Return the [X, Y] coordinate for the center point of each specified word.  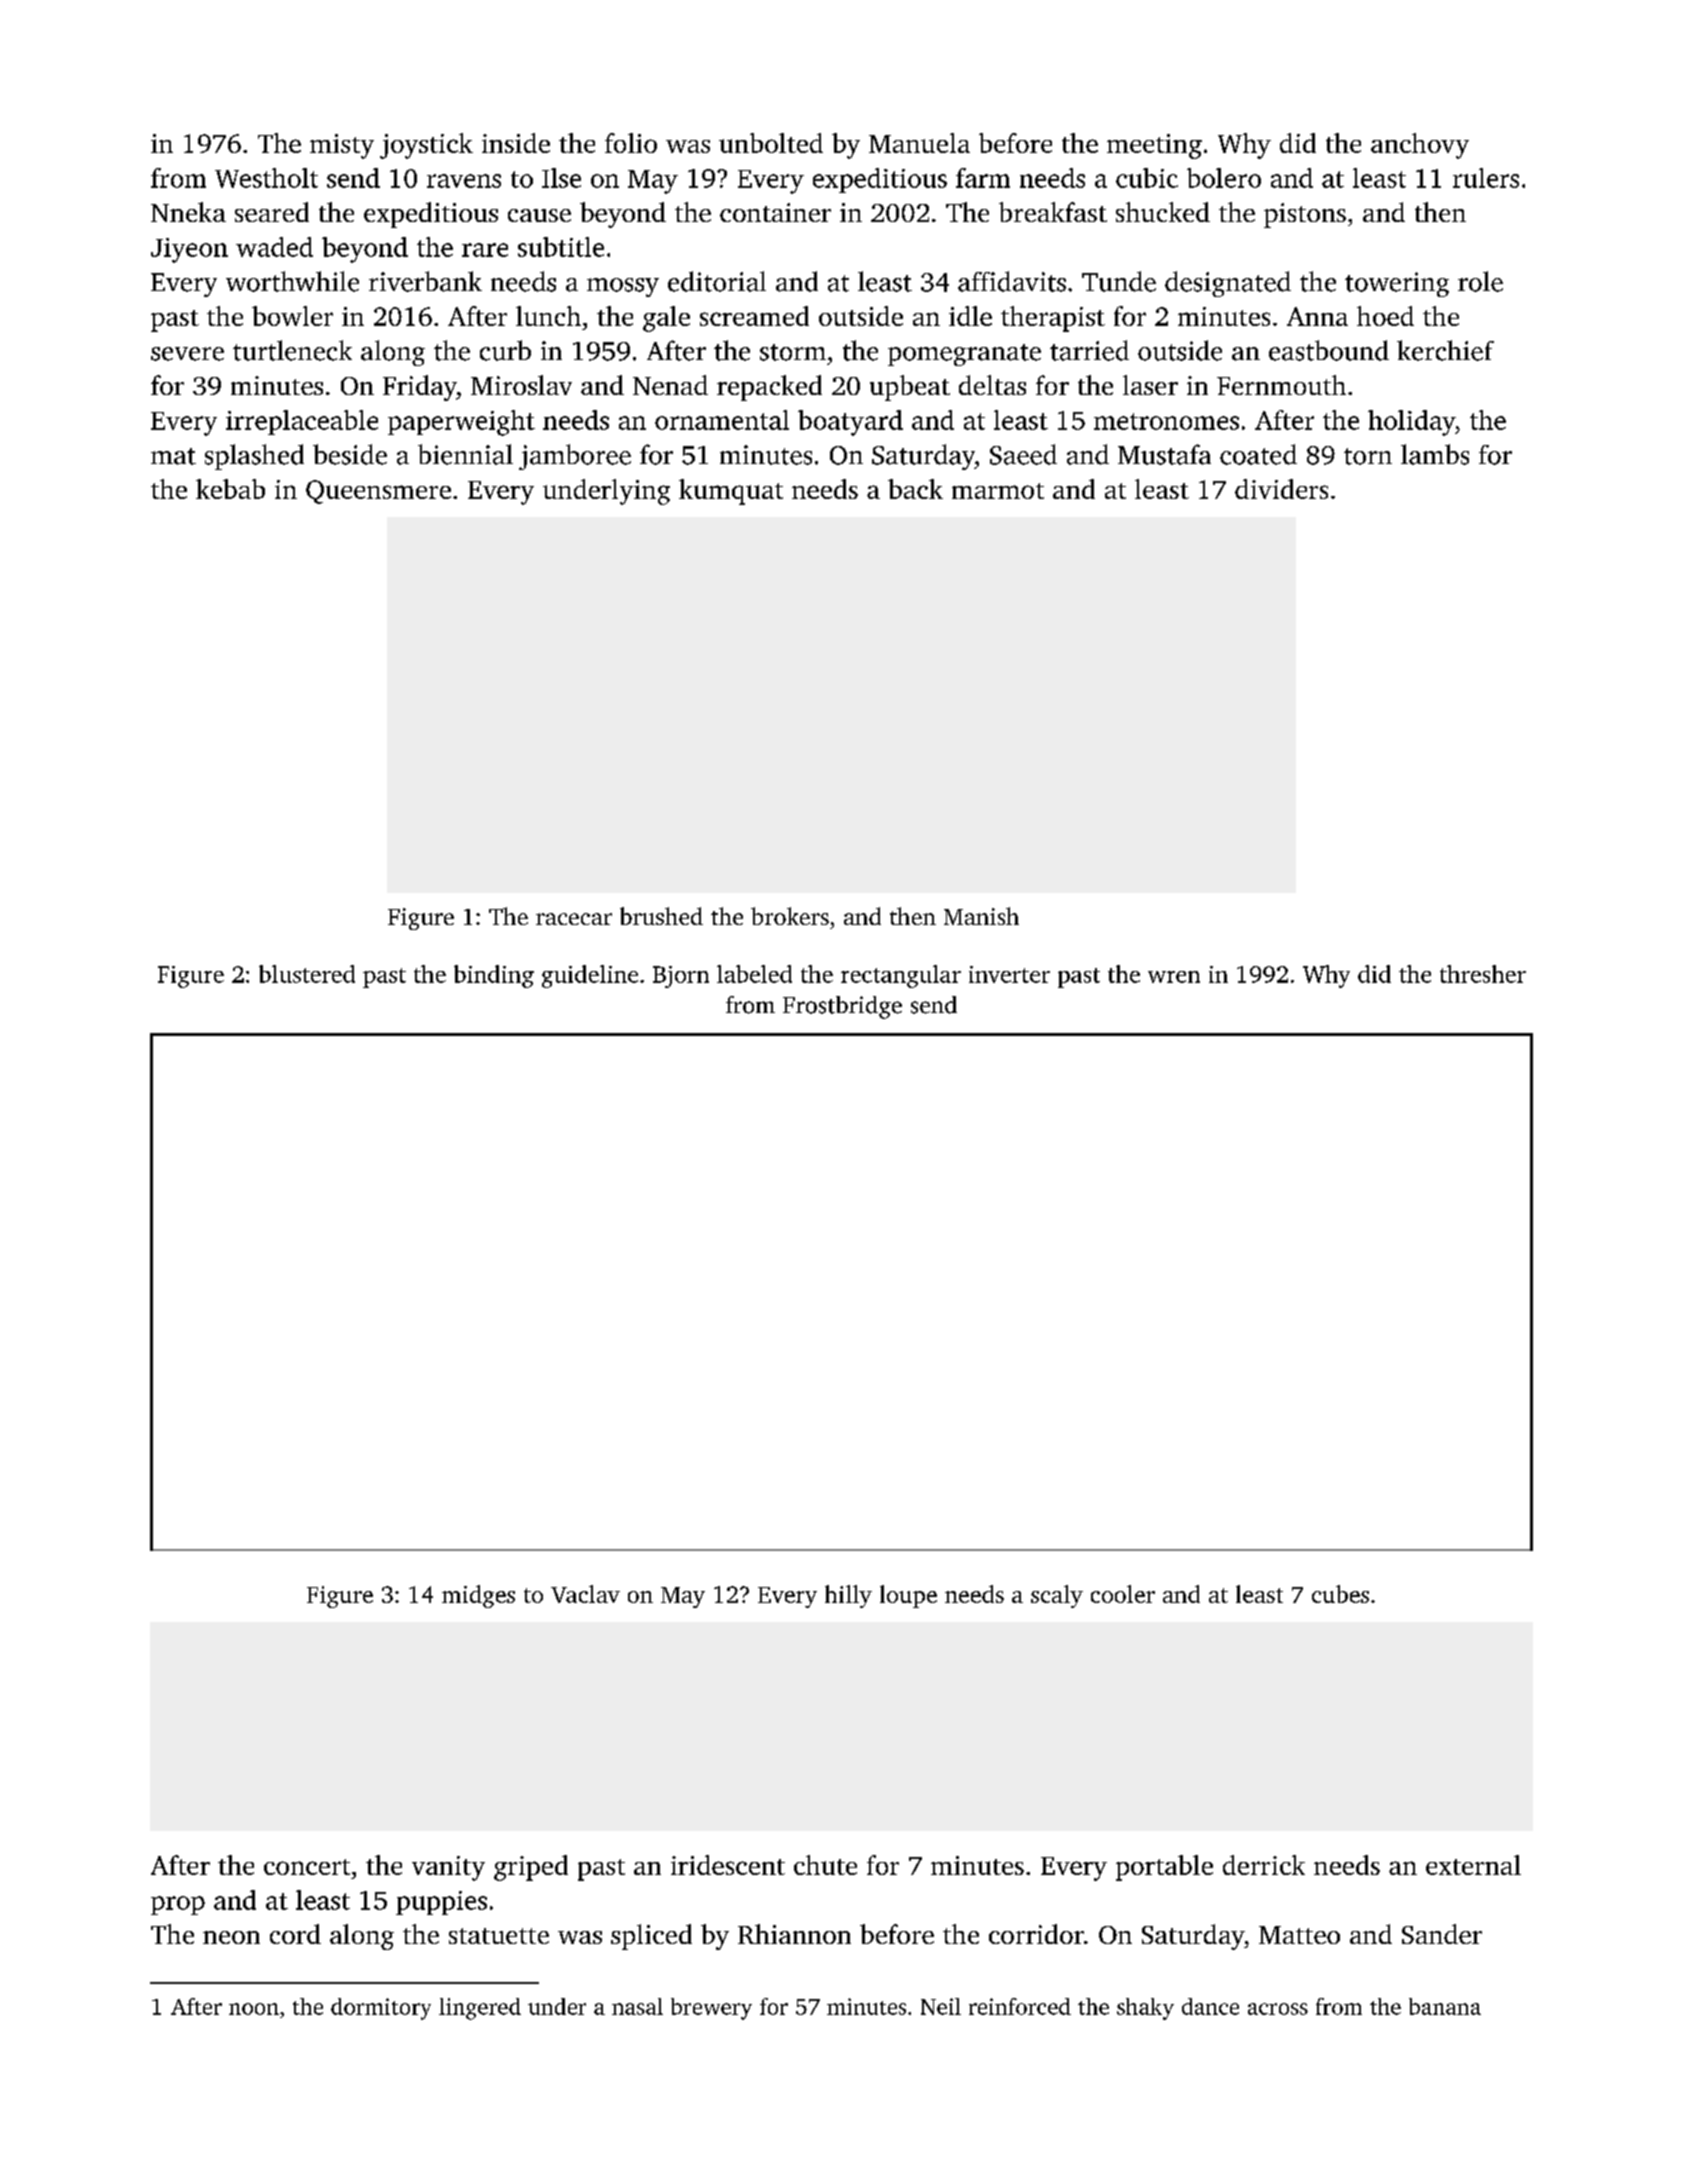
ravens [464, 181]
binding [494, 976]
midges [478, 1596]
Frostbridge [842, 1007]
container [775, 212]
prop [178, 1905]
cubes [1340, 1594]
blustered [307, 974]
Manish [981, 916]
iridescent [728, 1865]
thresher [1483, 974]
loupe [908, 1596]
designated [1228, 284]
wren [1174, 977]
